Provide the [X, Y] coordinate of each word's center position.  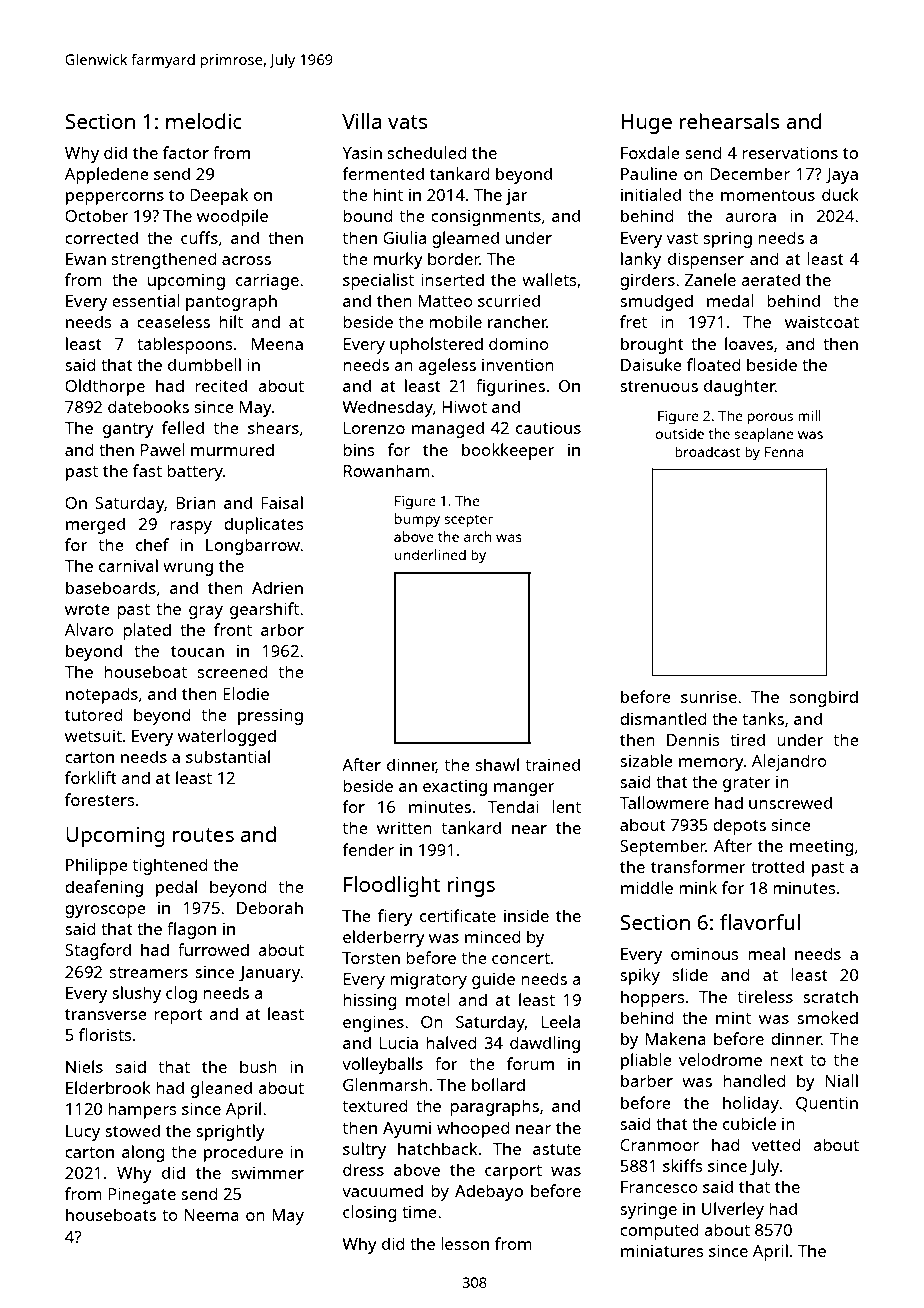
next [787, 1060]
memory [711, 764]
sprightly [230, 1132]
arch [478, 536]
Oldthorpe [105, 387]
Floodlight [392, 886]
